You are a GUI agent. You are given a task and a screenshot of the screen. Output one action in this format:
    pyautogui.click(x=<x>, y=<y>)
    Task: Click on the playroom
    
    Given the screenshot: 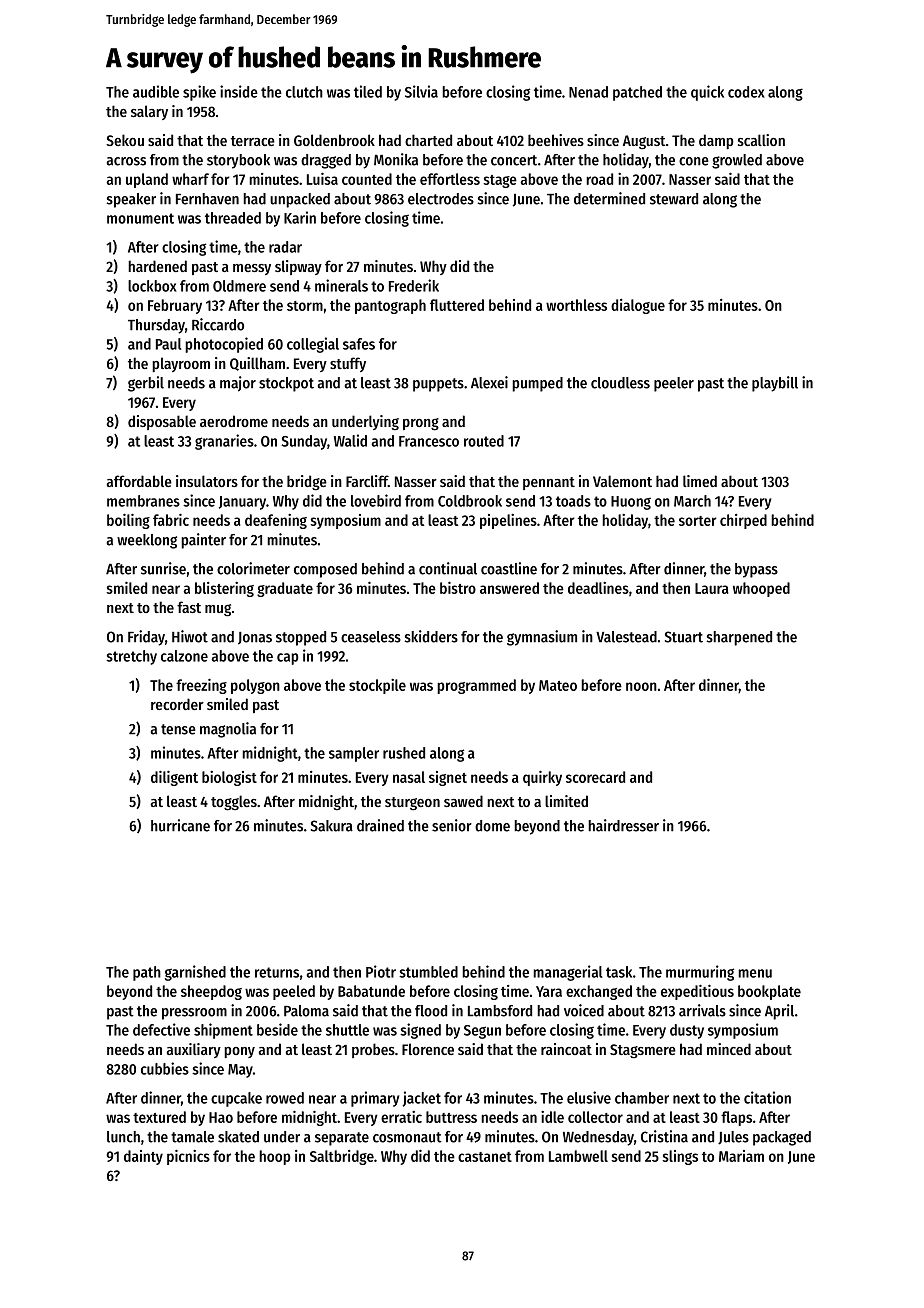 What is the action you would take?
    pyautogui.click(x=181, y=364)
